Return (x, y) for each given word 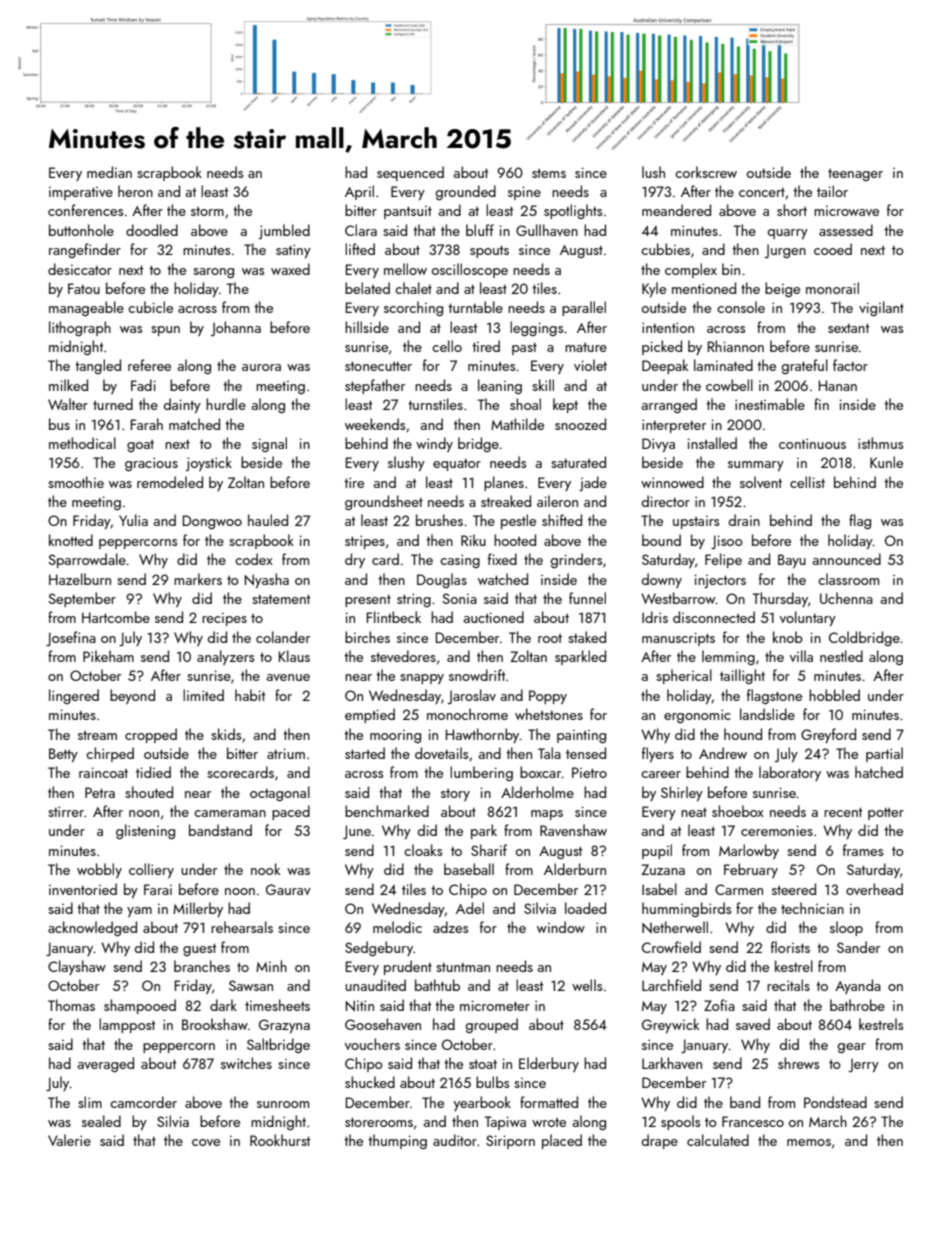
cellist (807, 482)
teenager (855, 175)
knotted (71, 540)
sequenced (410, 173)
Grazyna (284, 1026)
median (109, 172)
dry (355, 560)
